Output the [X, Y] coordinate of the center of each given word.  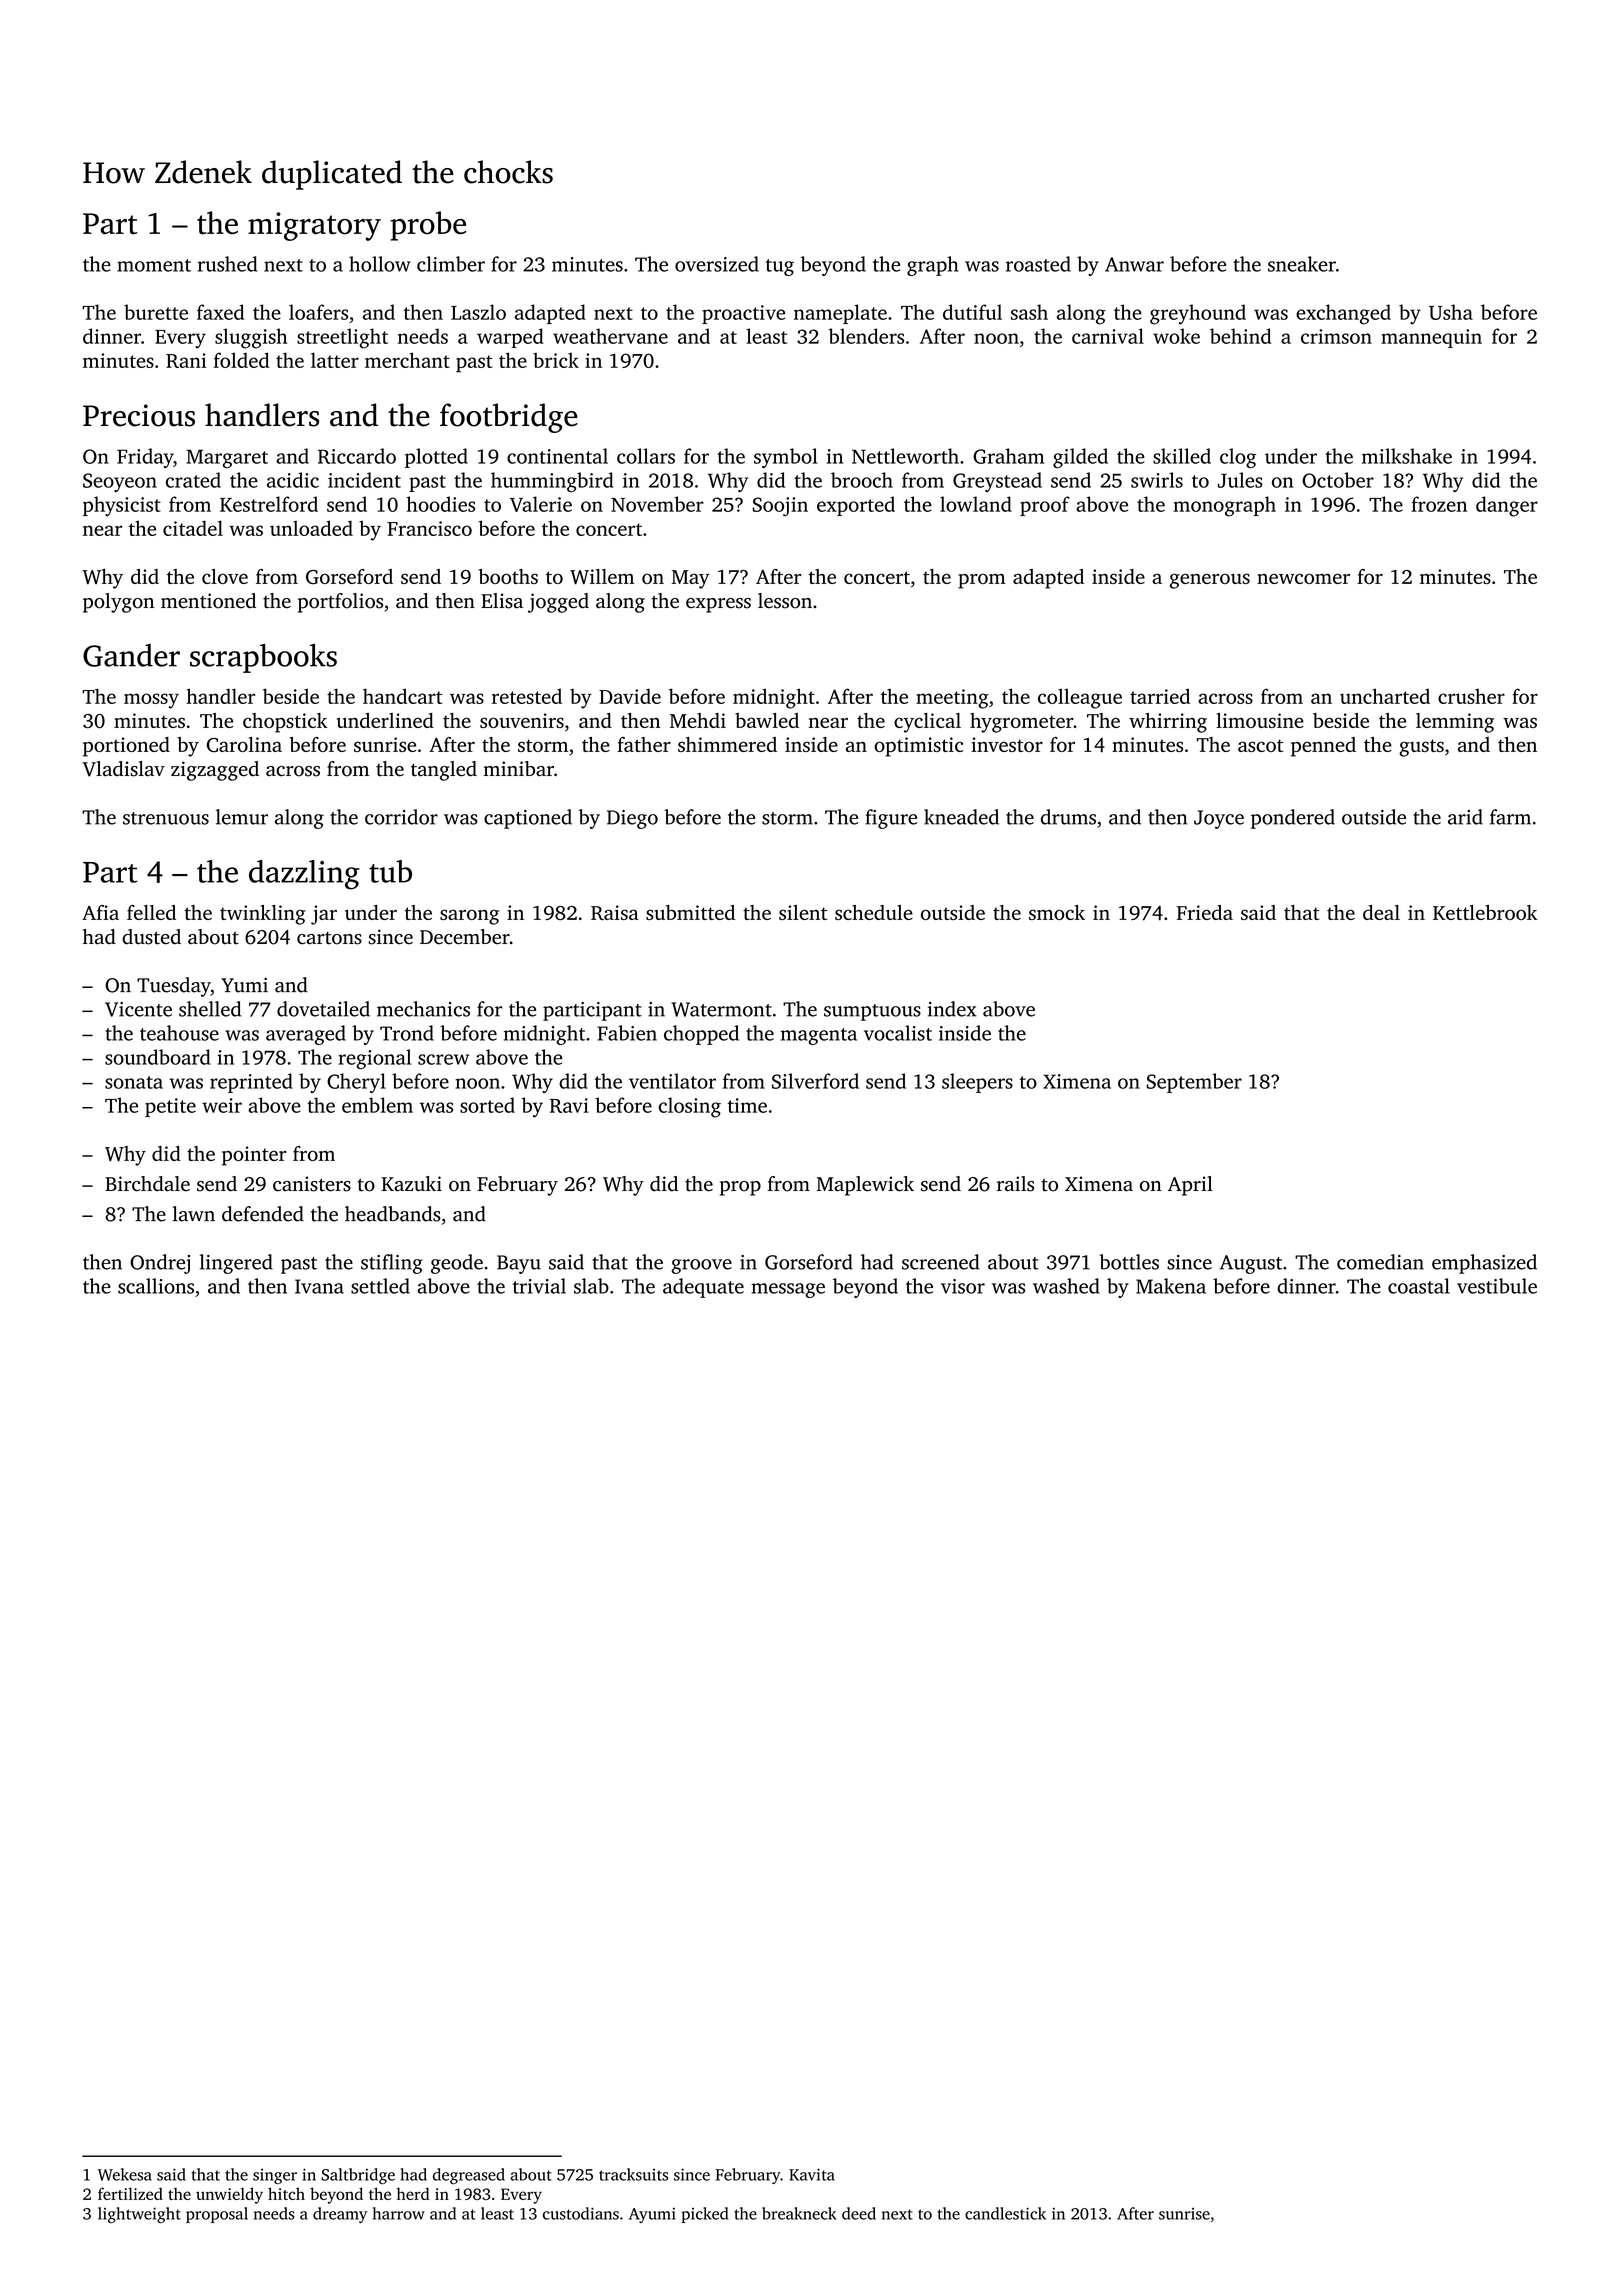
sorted [487, 1105]
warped [510, 338]
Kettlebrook [1485, 912]
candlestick [1005, 2213]
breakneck [799, 2213]
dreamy [340, 2215]
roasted [1038, 264]
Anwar [1134, 264]
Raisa [615, 912]
